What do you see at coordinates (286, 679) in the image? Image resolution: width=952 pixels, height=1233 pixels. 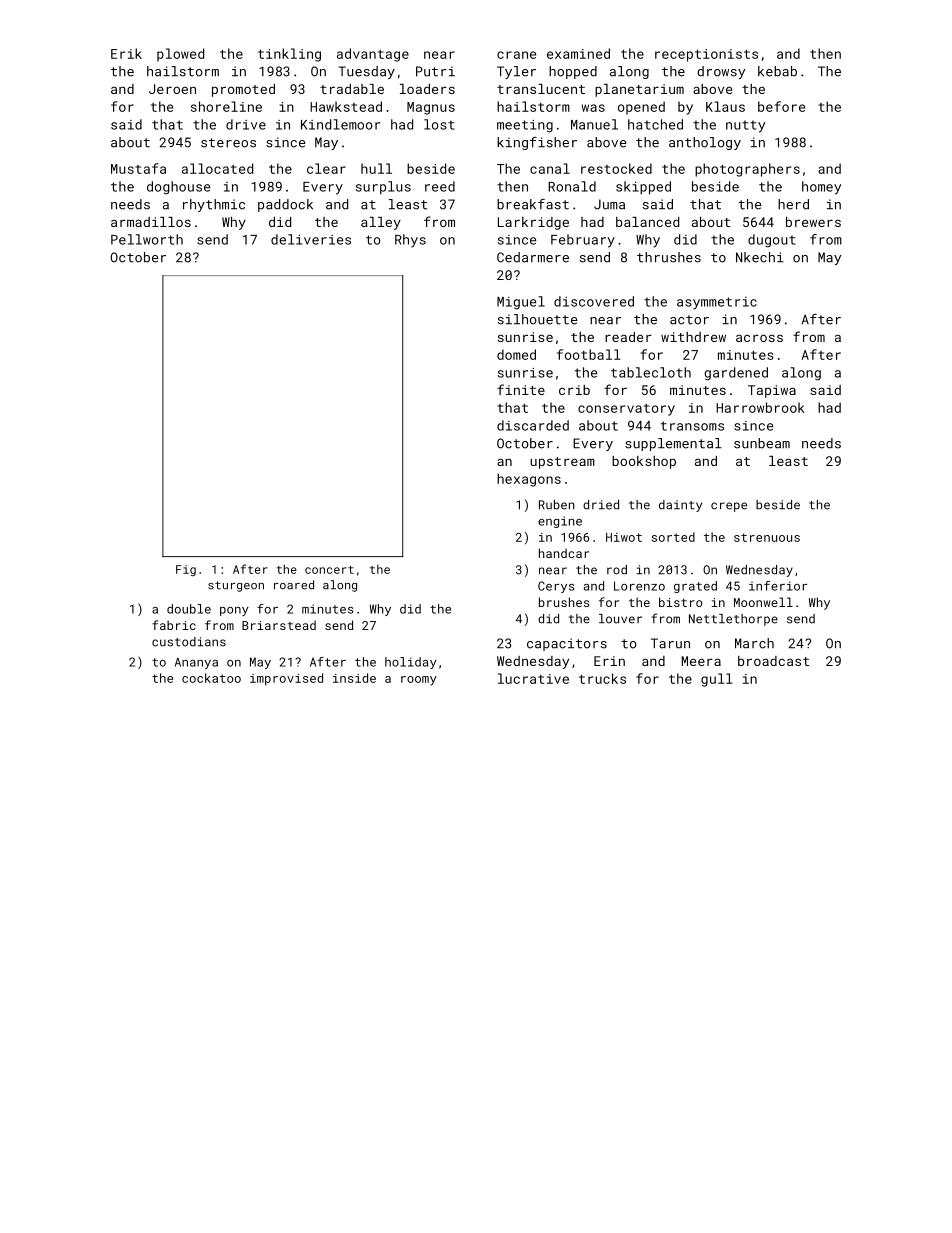 I see `improvised` at bounding box center [286, 679].
